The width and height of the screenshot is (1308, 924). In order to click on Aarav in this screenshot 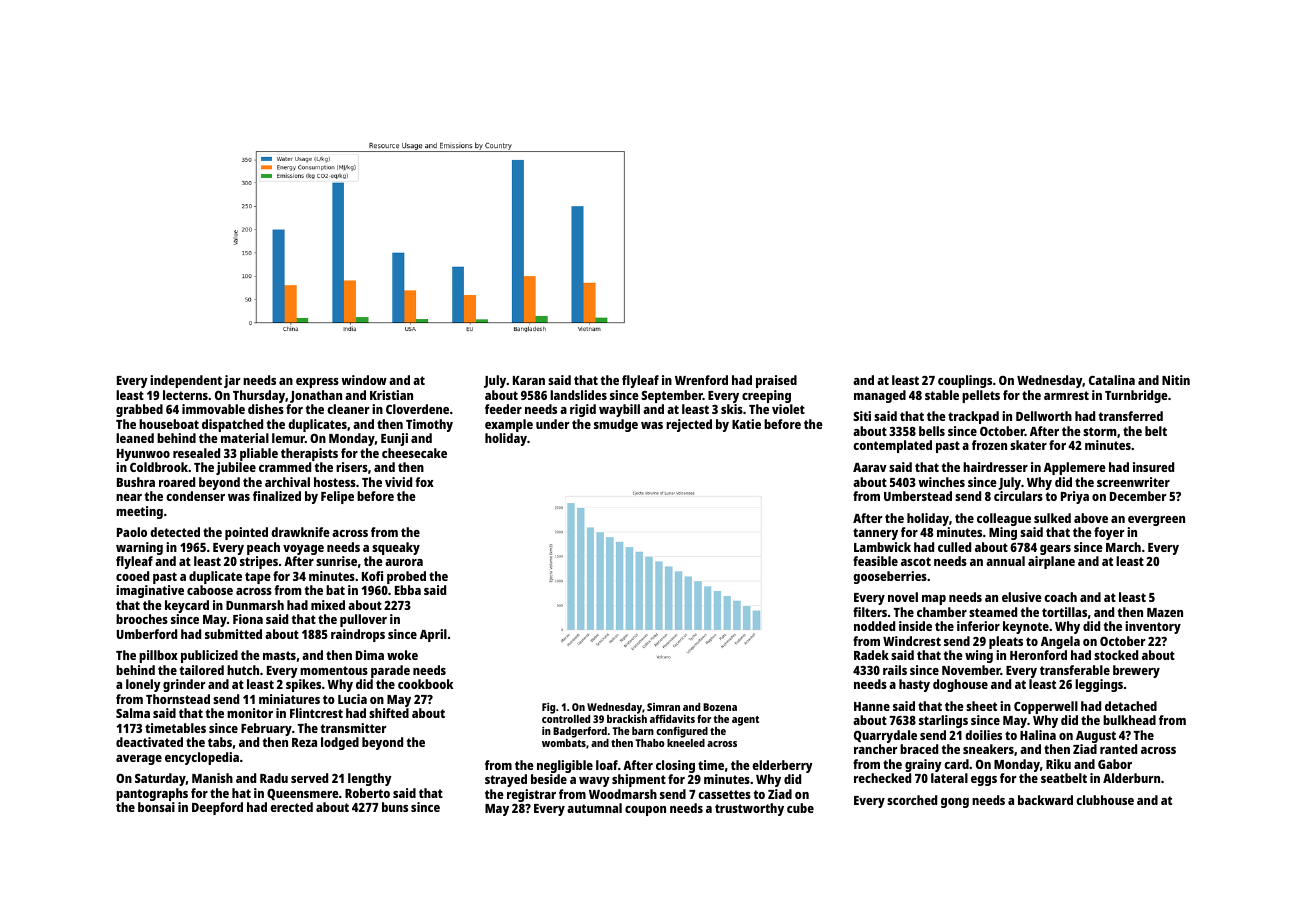, I will do `click(870, 467)`.
